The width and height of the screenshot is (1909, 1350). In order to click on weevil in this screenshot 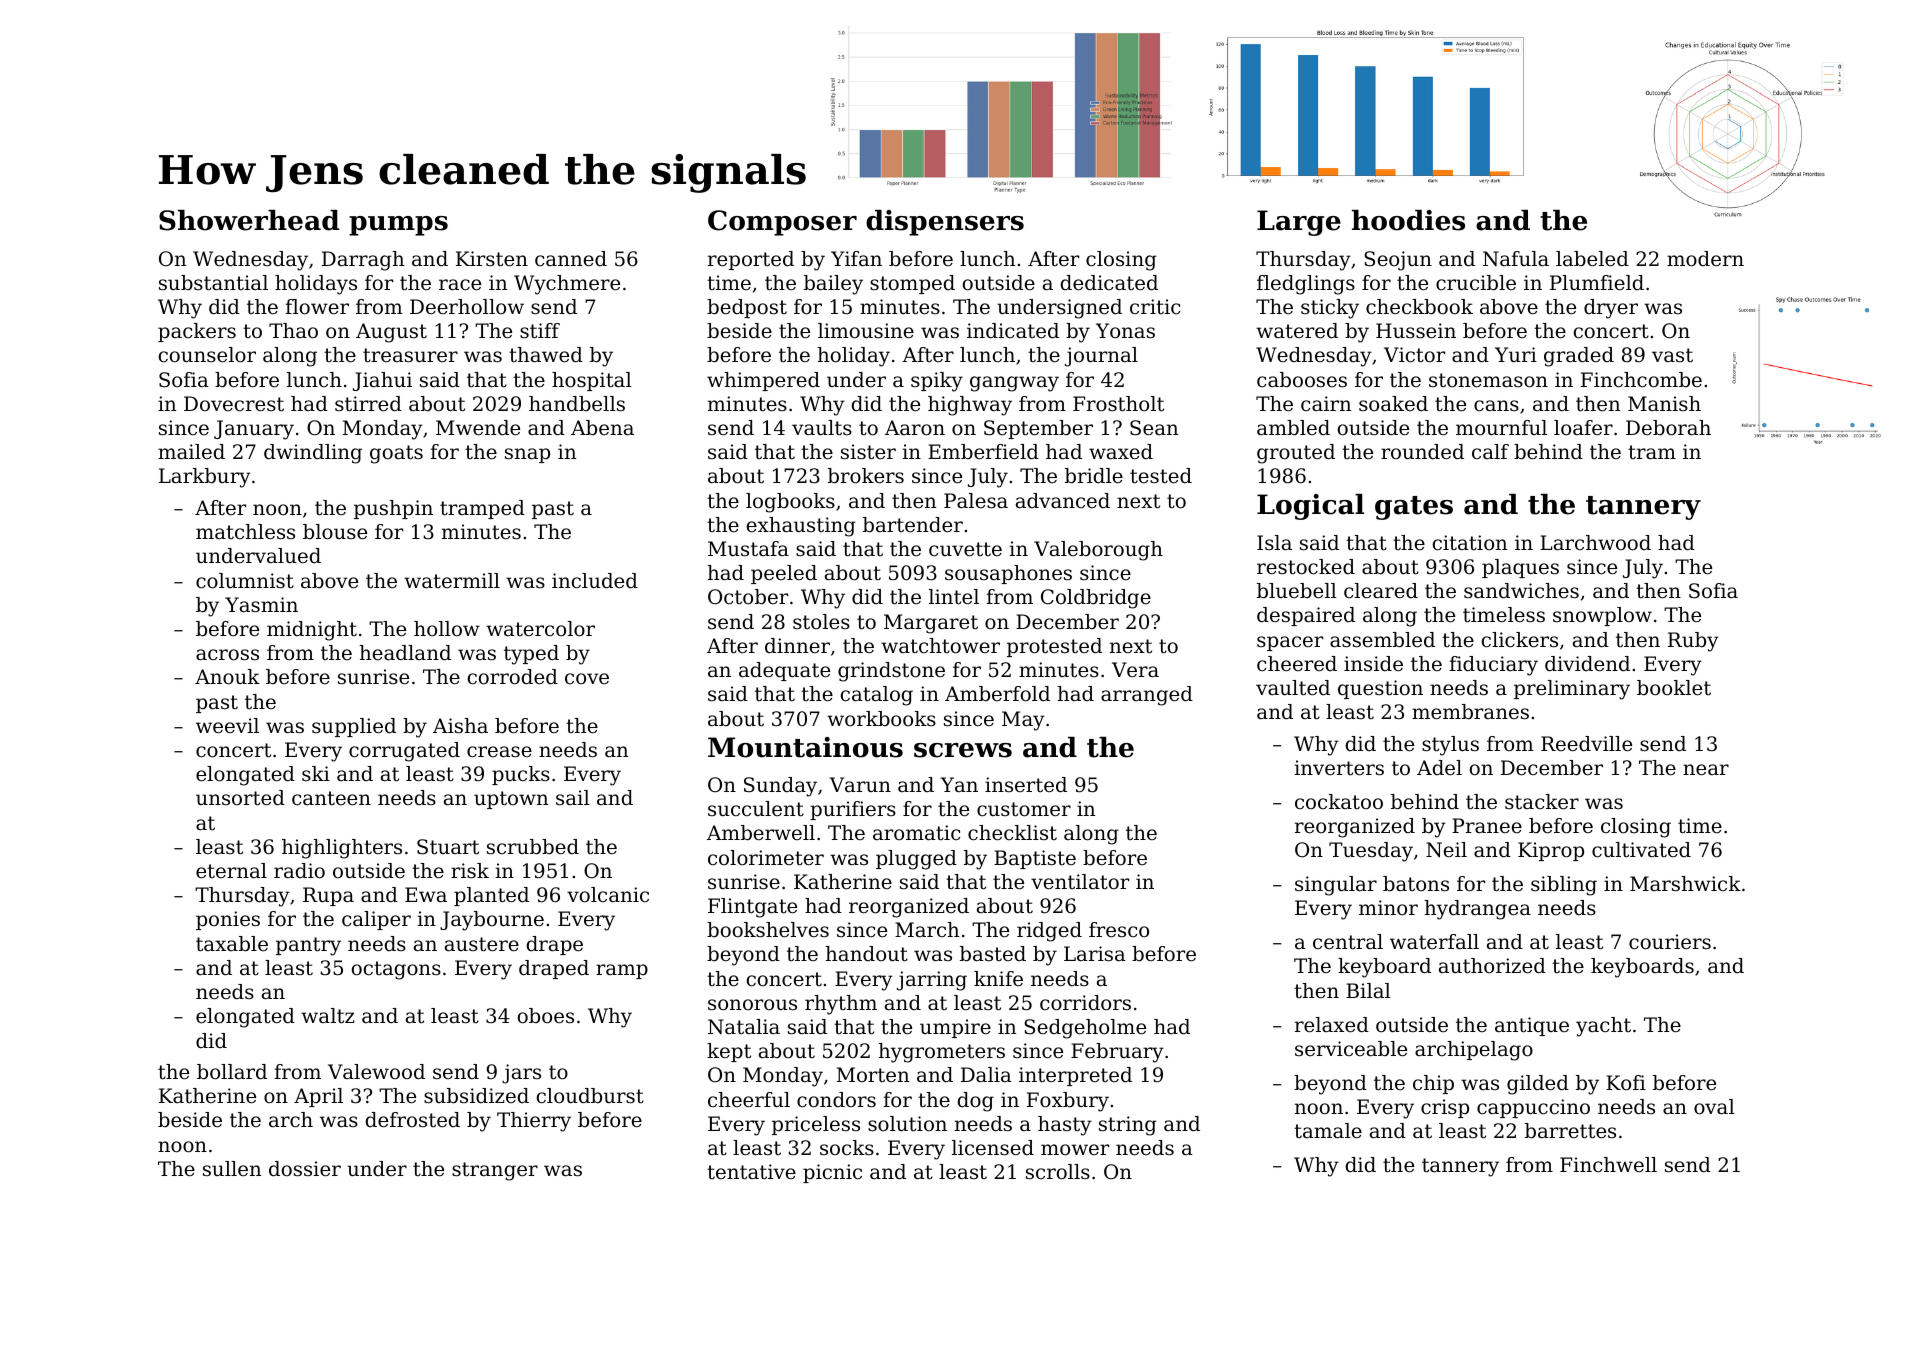, I will do `click(227, 725)`.
